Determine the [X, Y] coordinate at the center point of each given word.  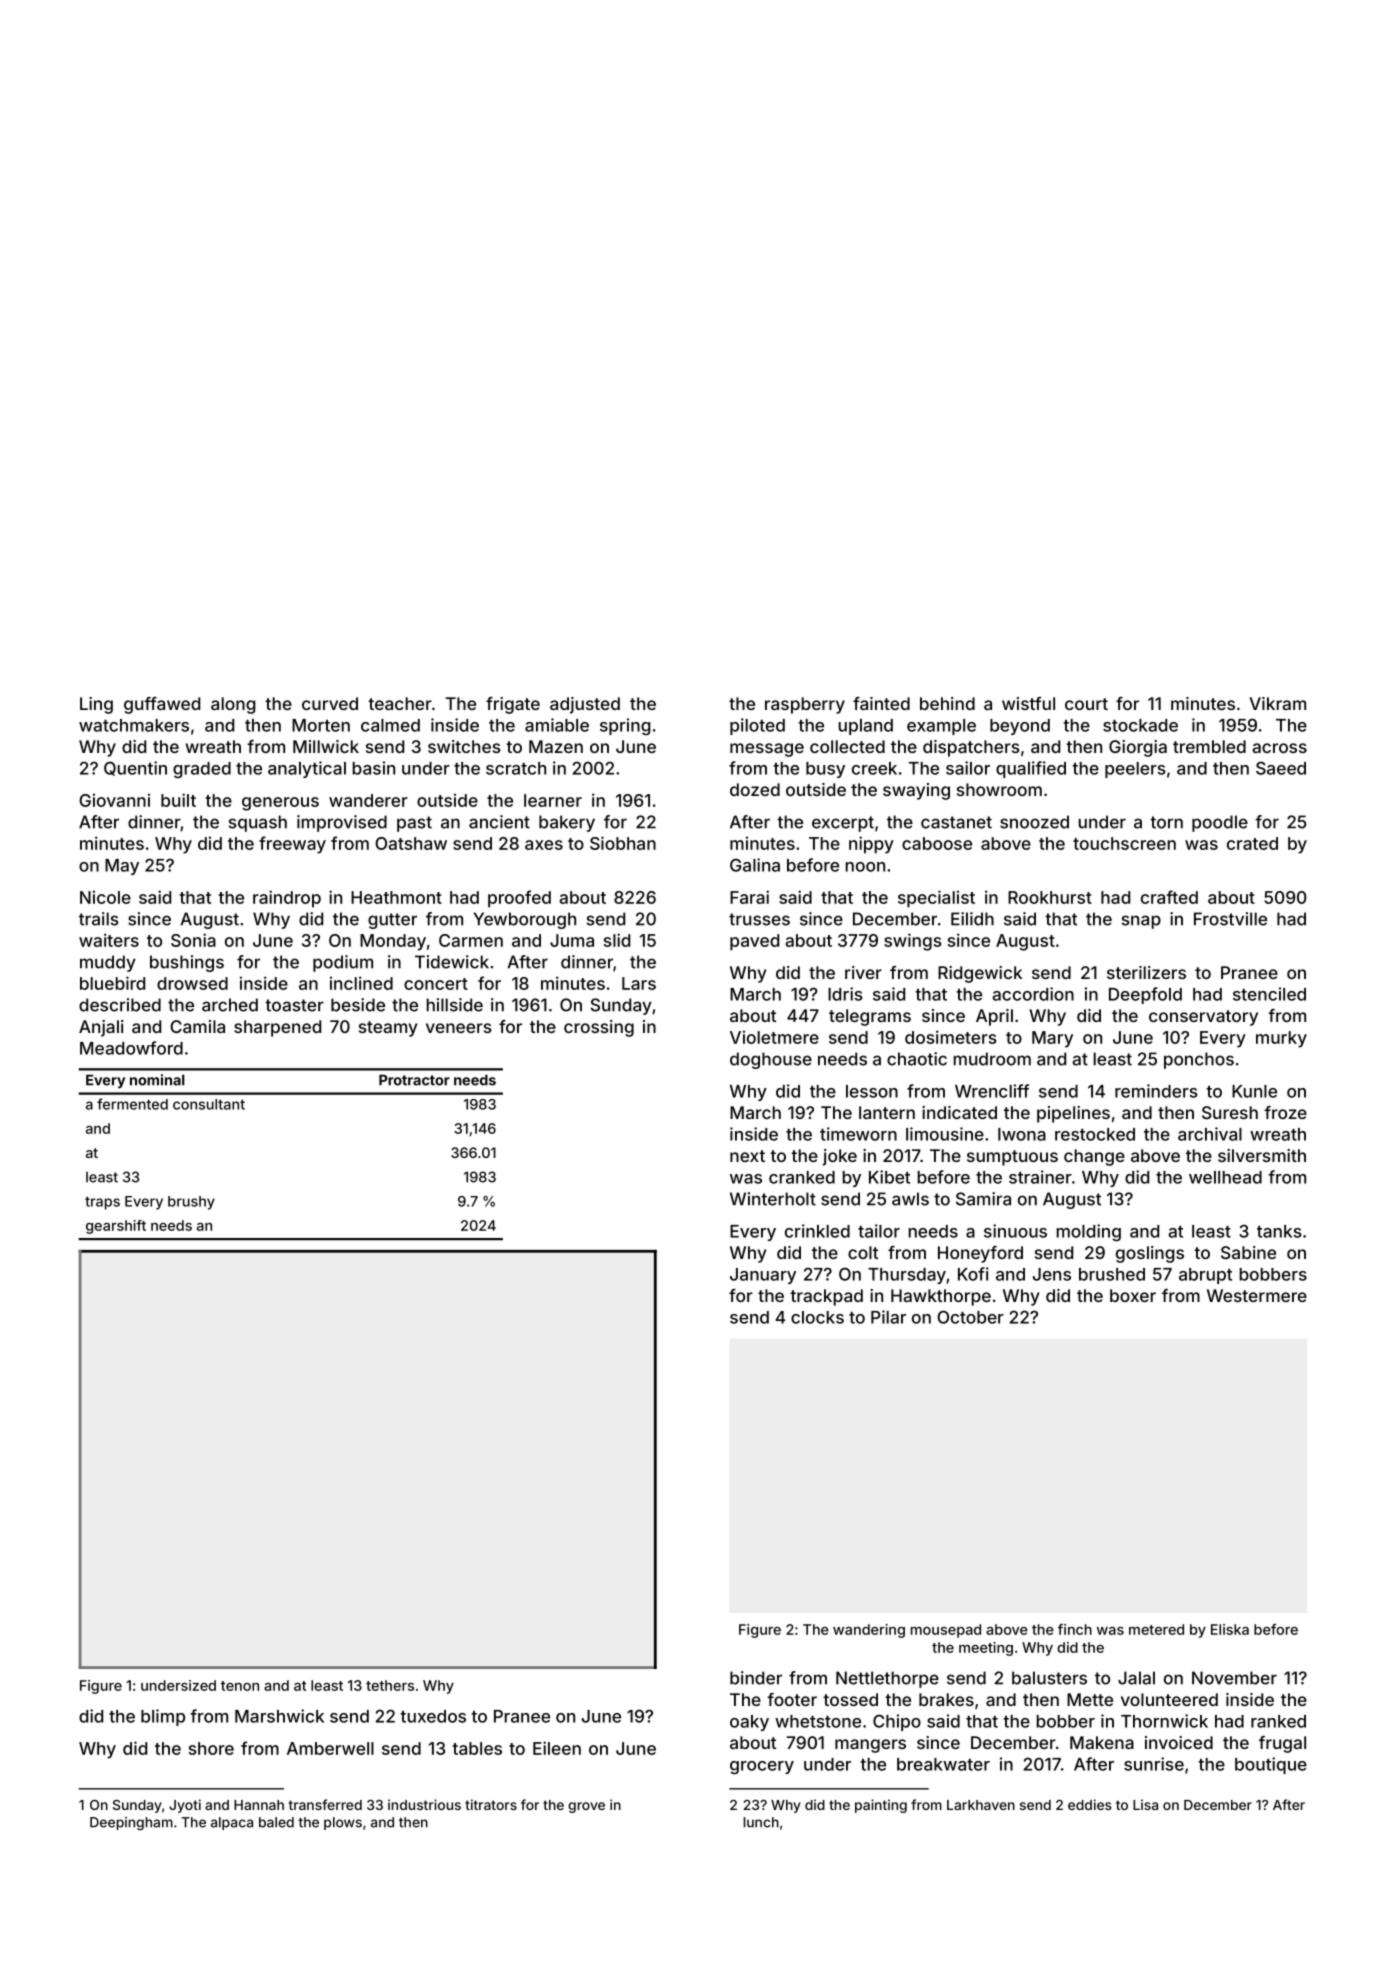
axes [544, 845]
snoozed [1034, 822]
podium [343, 963]
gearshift [116, 1227]
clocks [817, 1317]
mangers [870, 1746]
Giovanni [114, 800]
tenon [240, 1686]
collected [847, 746]
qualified [1031, 769]
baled [276, 1822]
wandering [869, 1631]
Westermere [1257, 1295]
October [970, 1317]
